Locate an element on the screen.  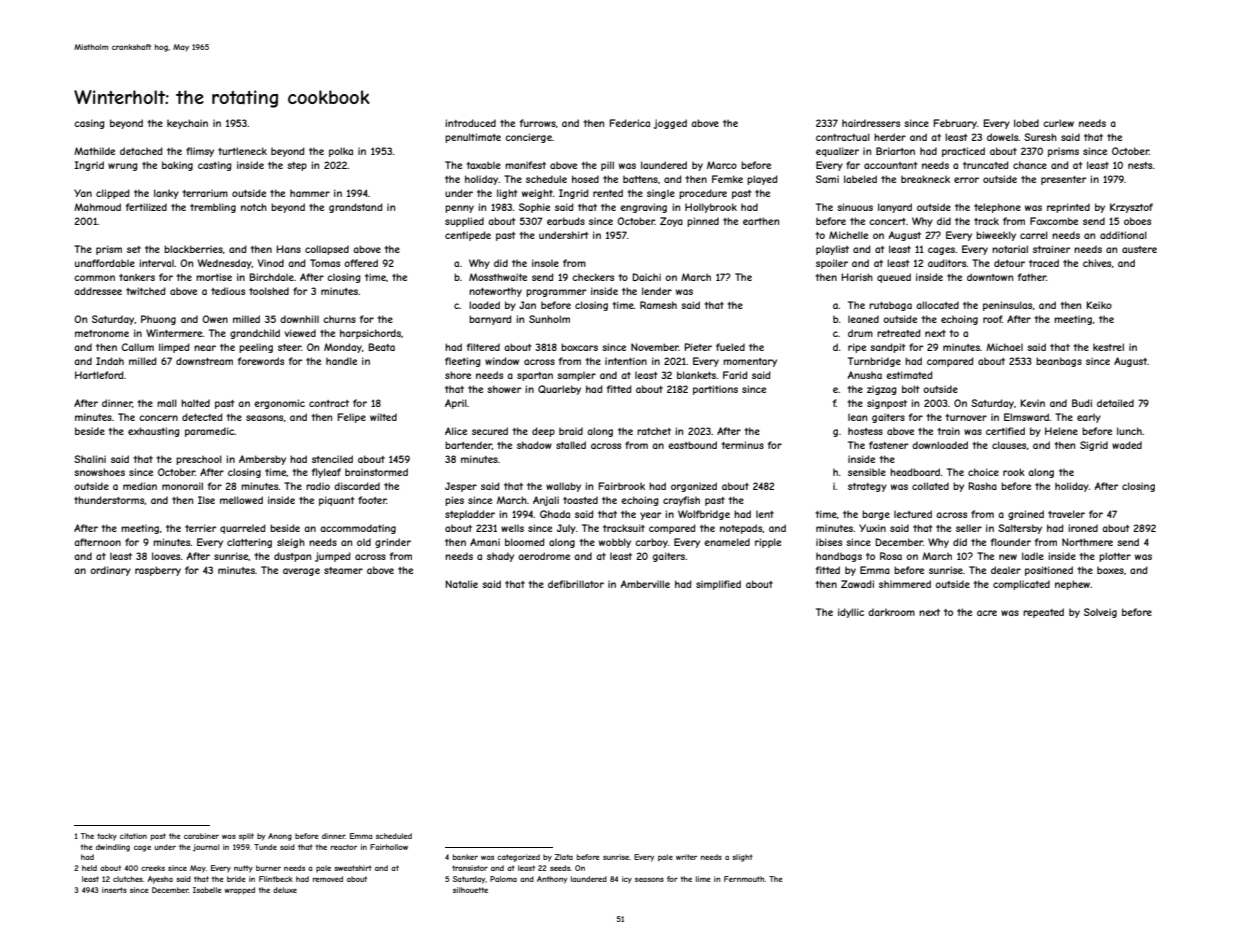
strategy is located at coordinates (867, 487).
